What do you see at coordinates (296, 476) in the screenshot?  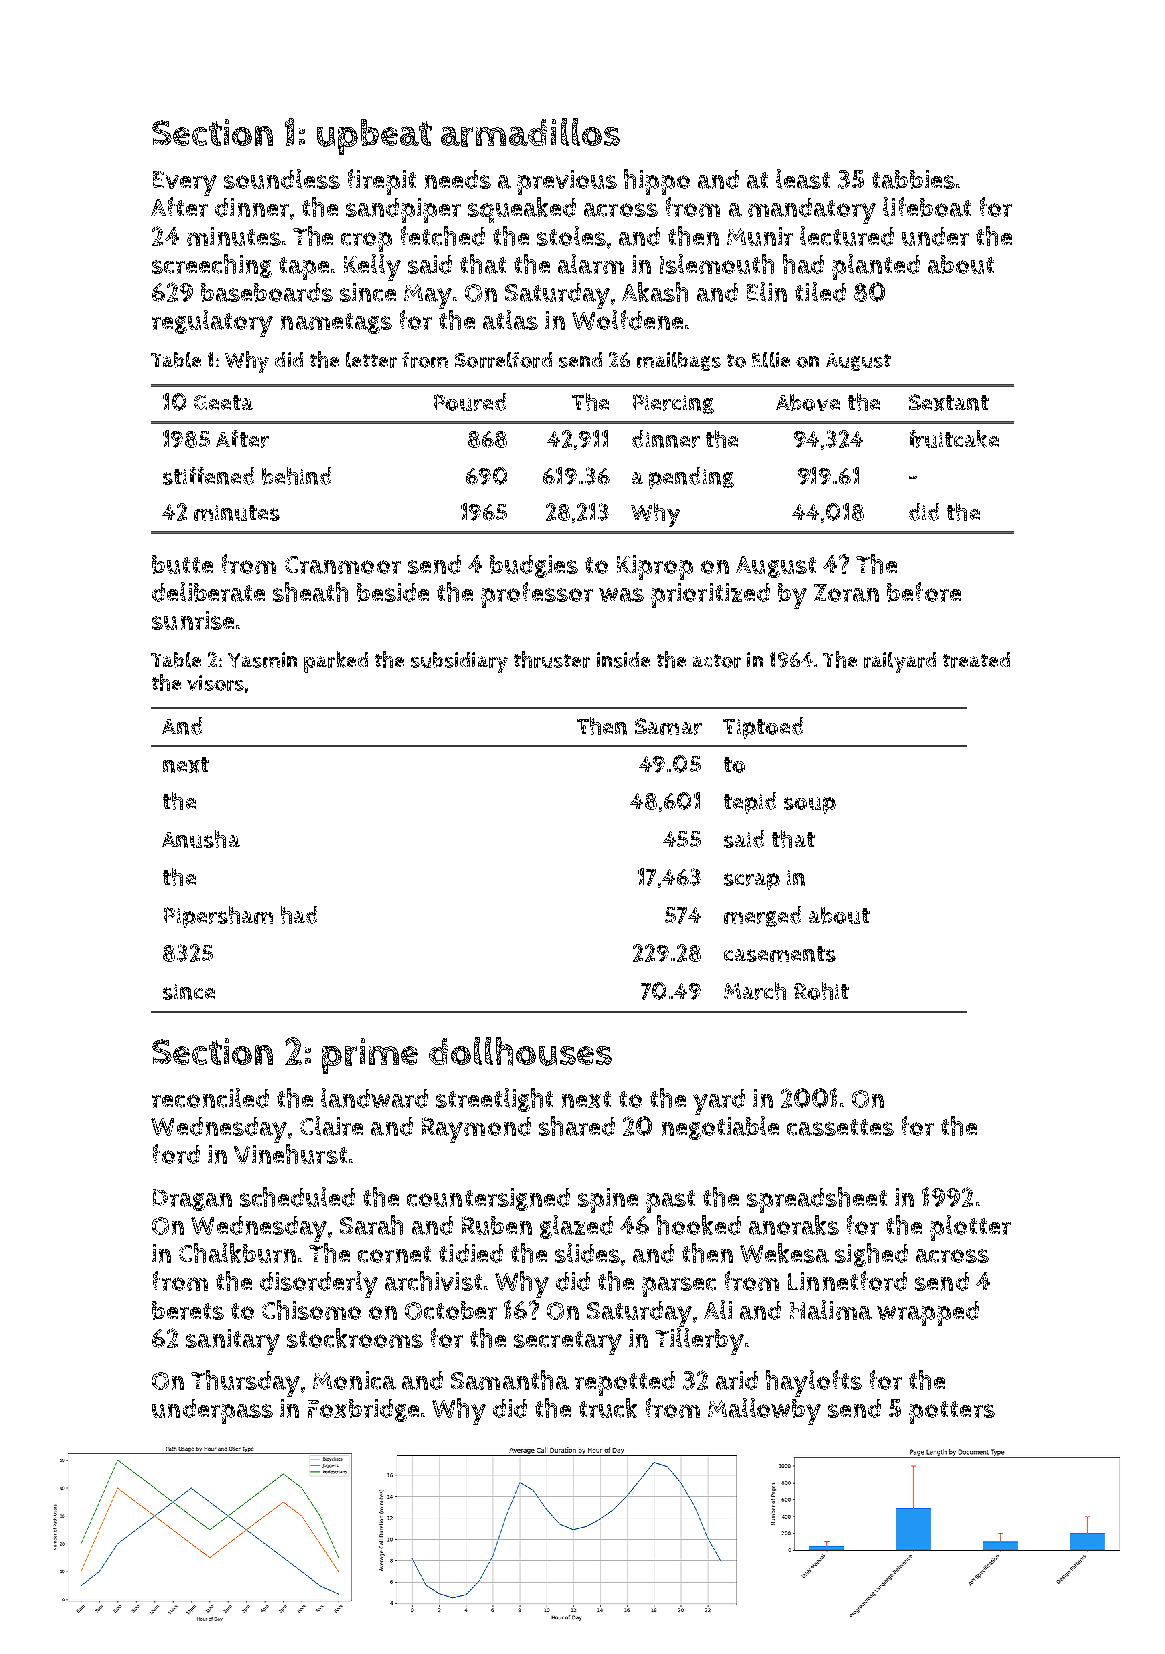 I see `behind` at bounding box center [296, 476].
